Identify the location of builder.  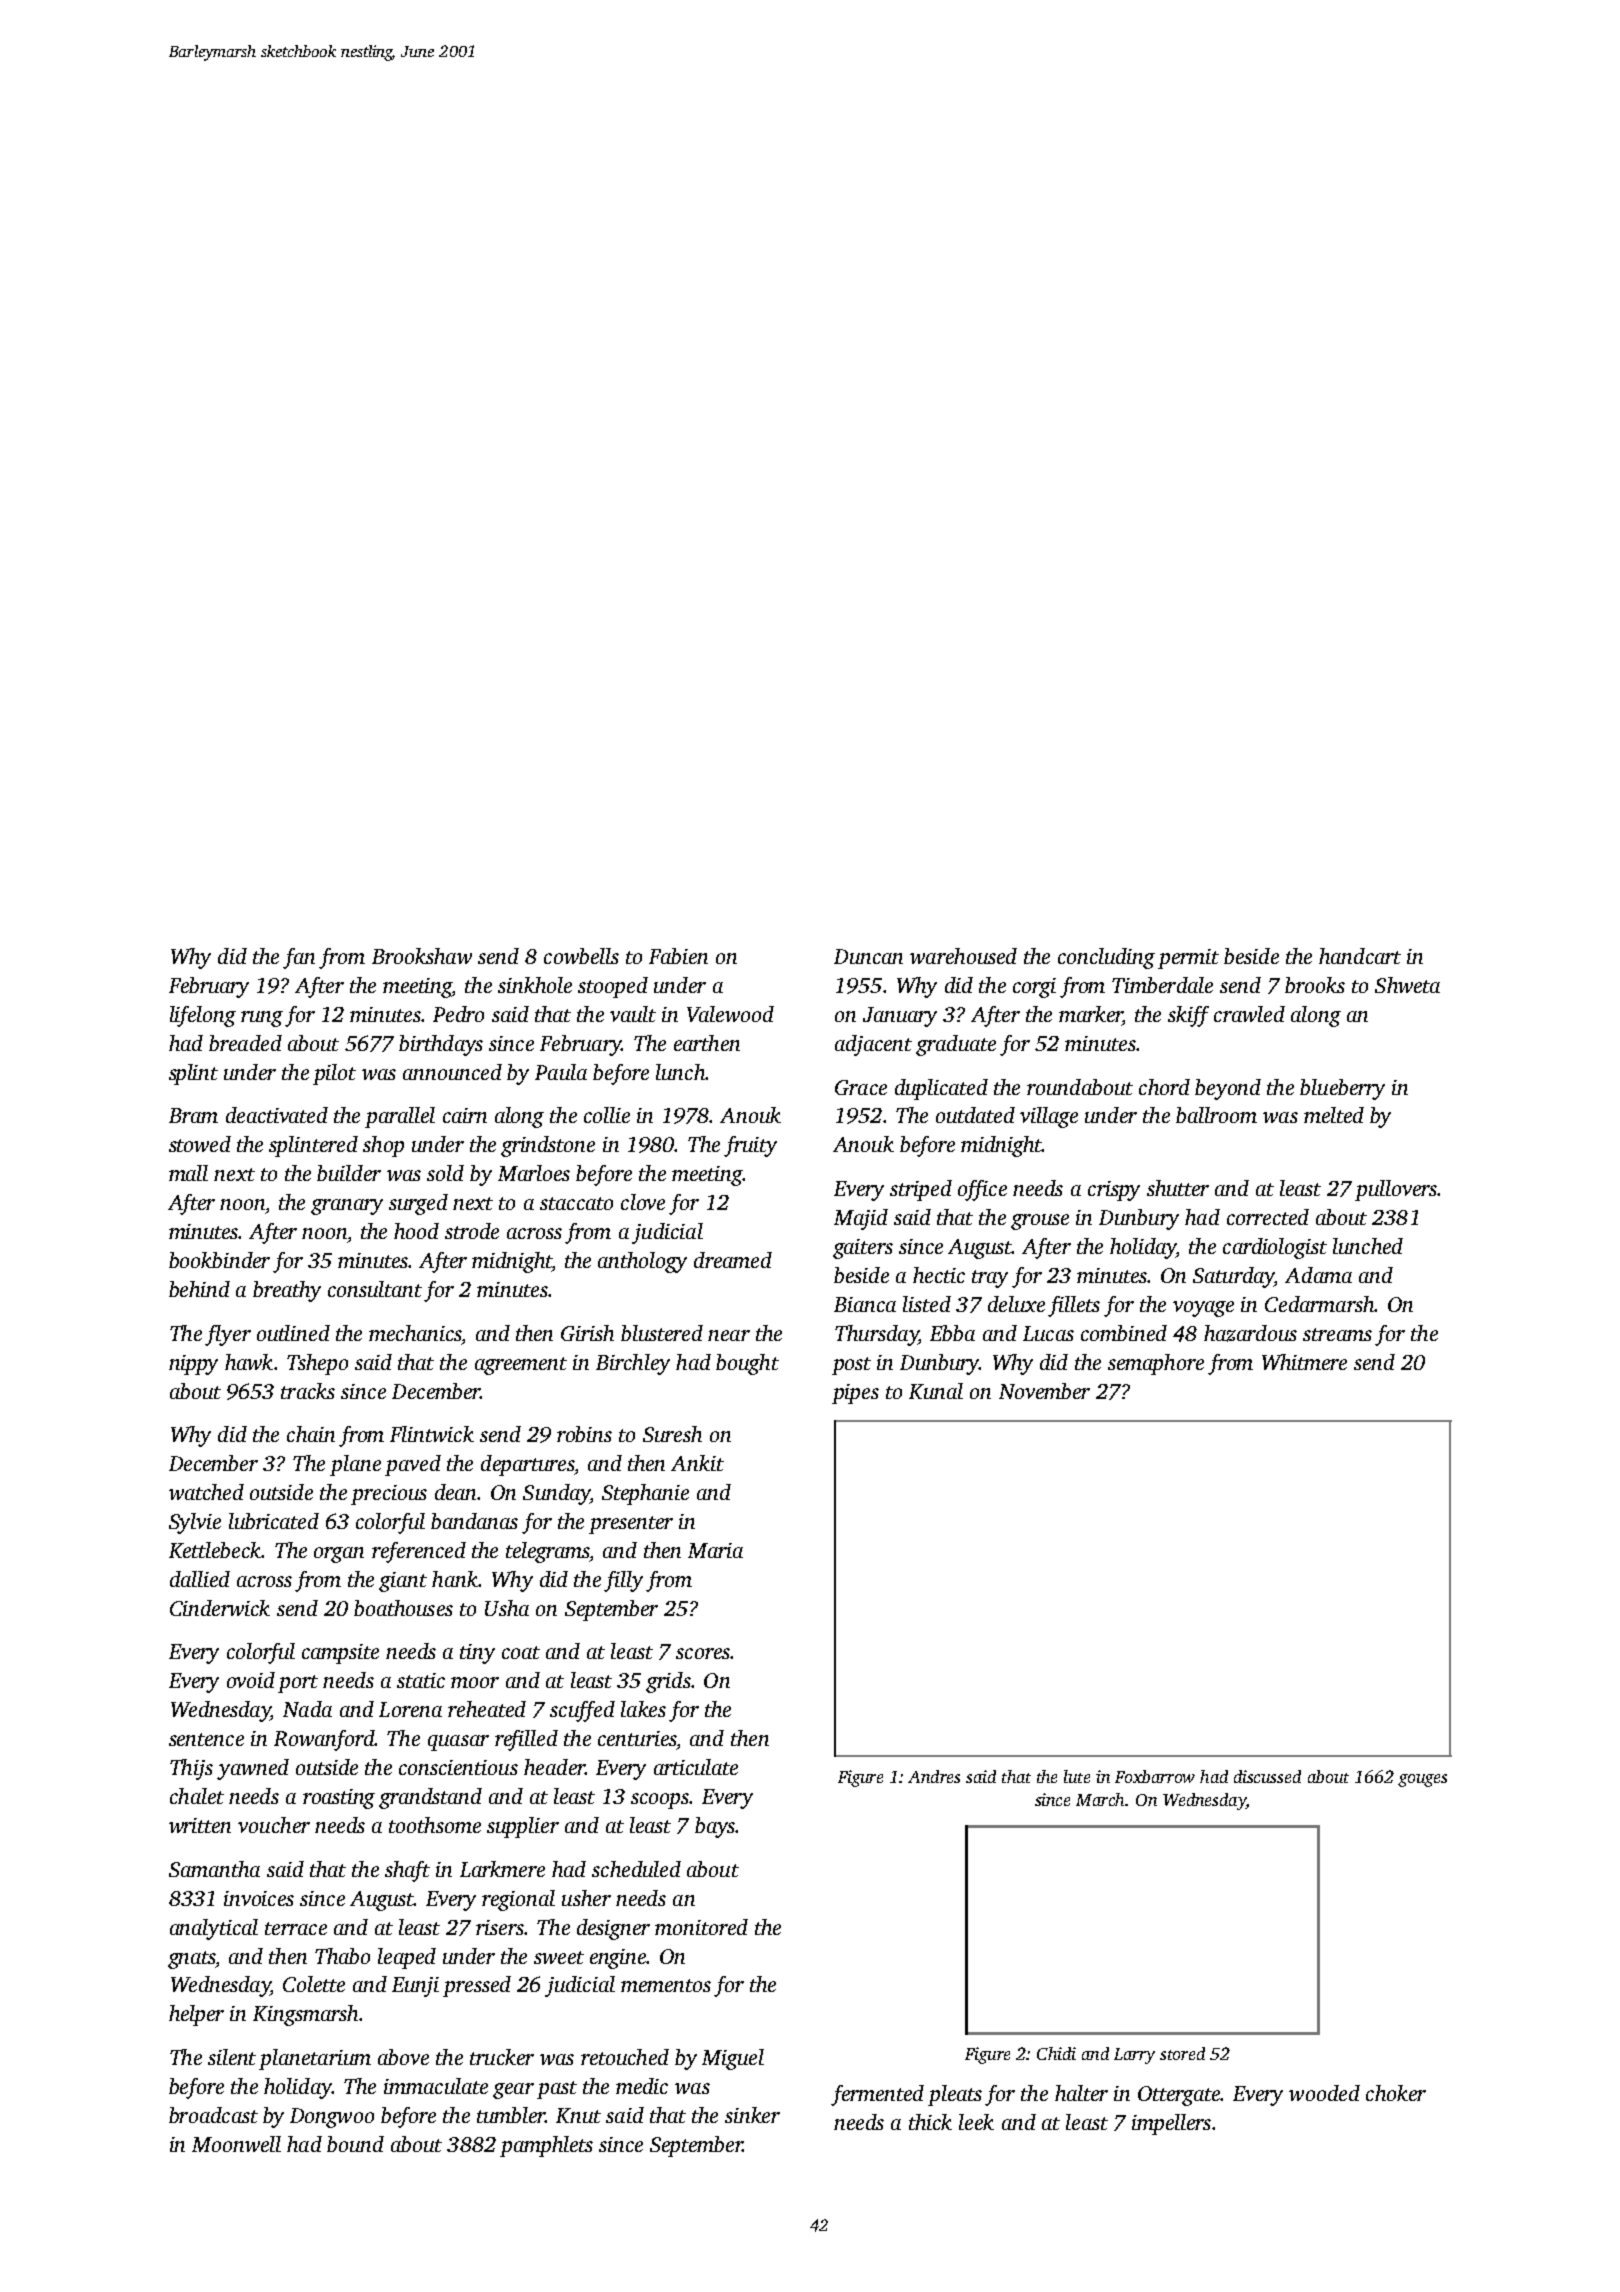
(349, 1173).
